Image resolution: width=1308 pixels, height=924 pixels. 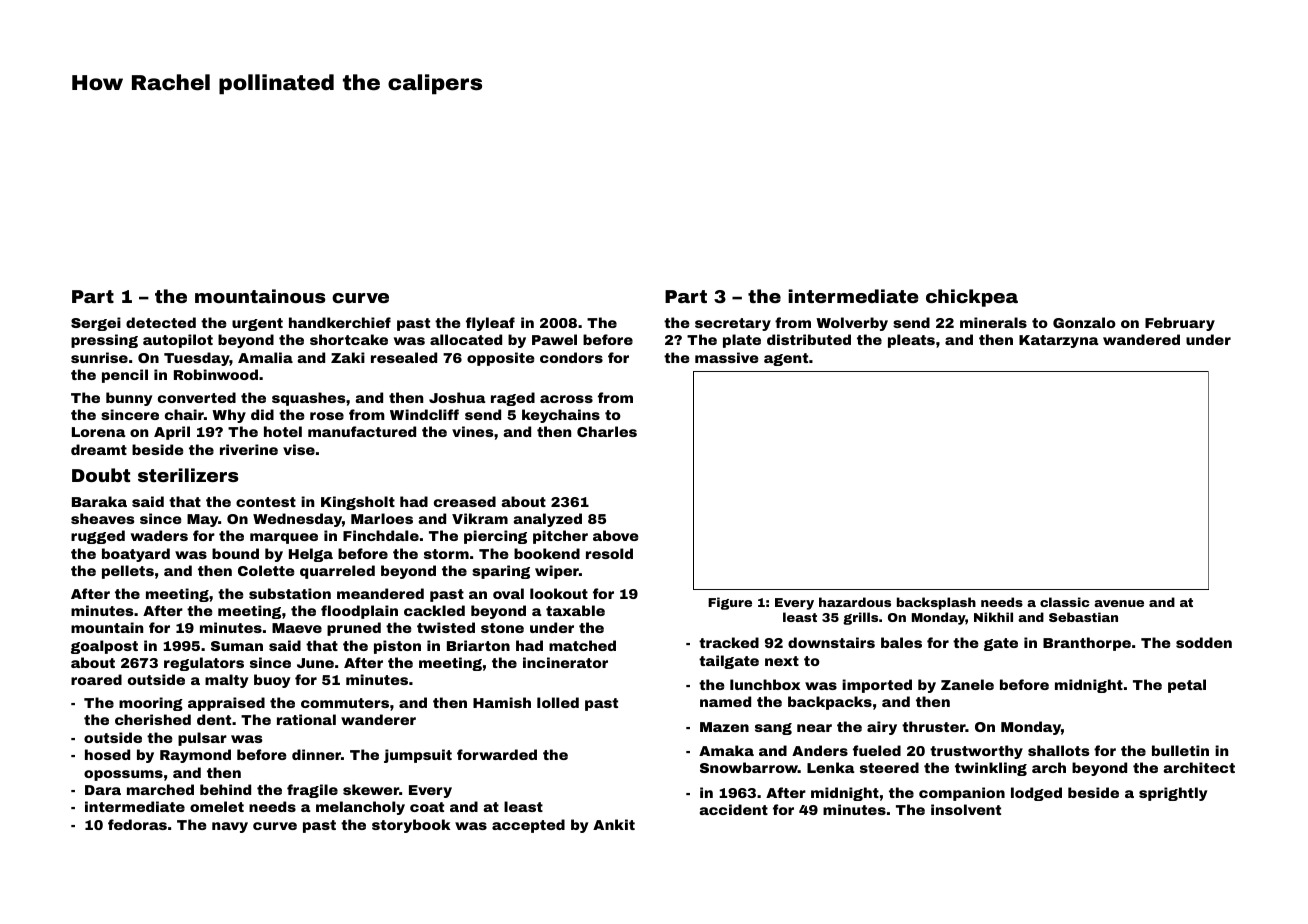 I want to click on chickpea, so click(x=972, y=298).
